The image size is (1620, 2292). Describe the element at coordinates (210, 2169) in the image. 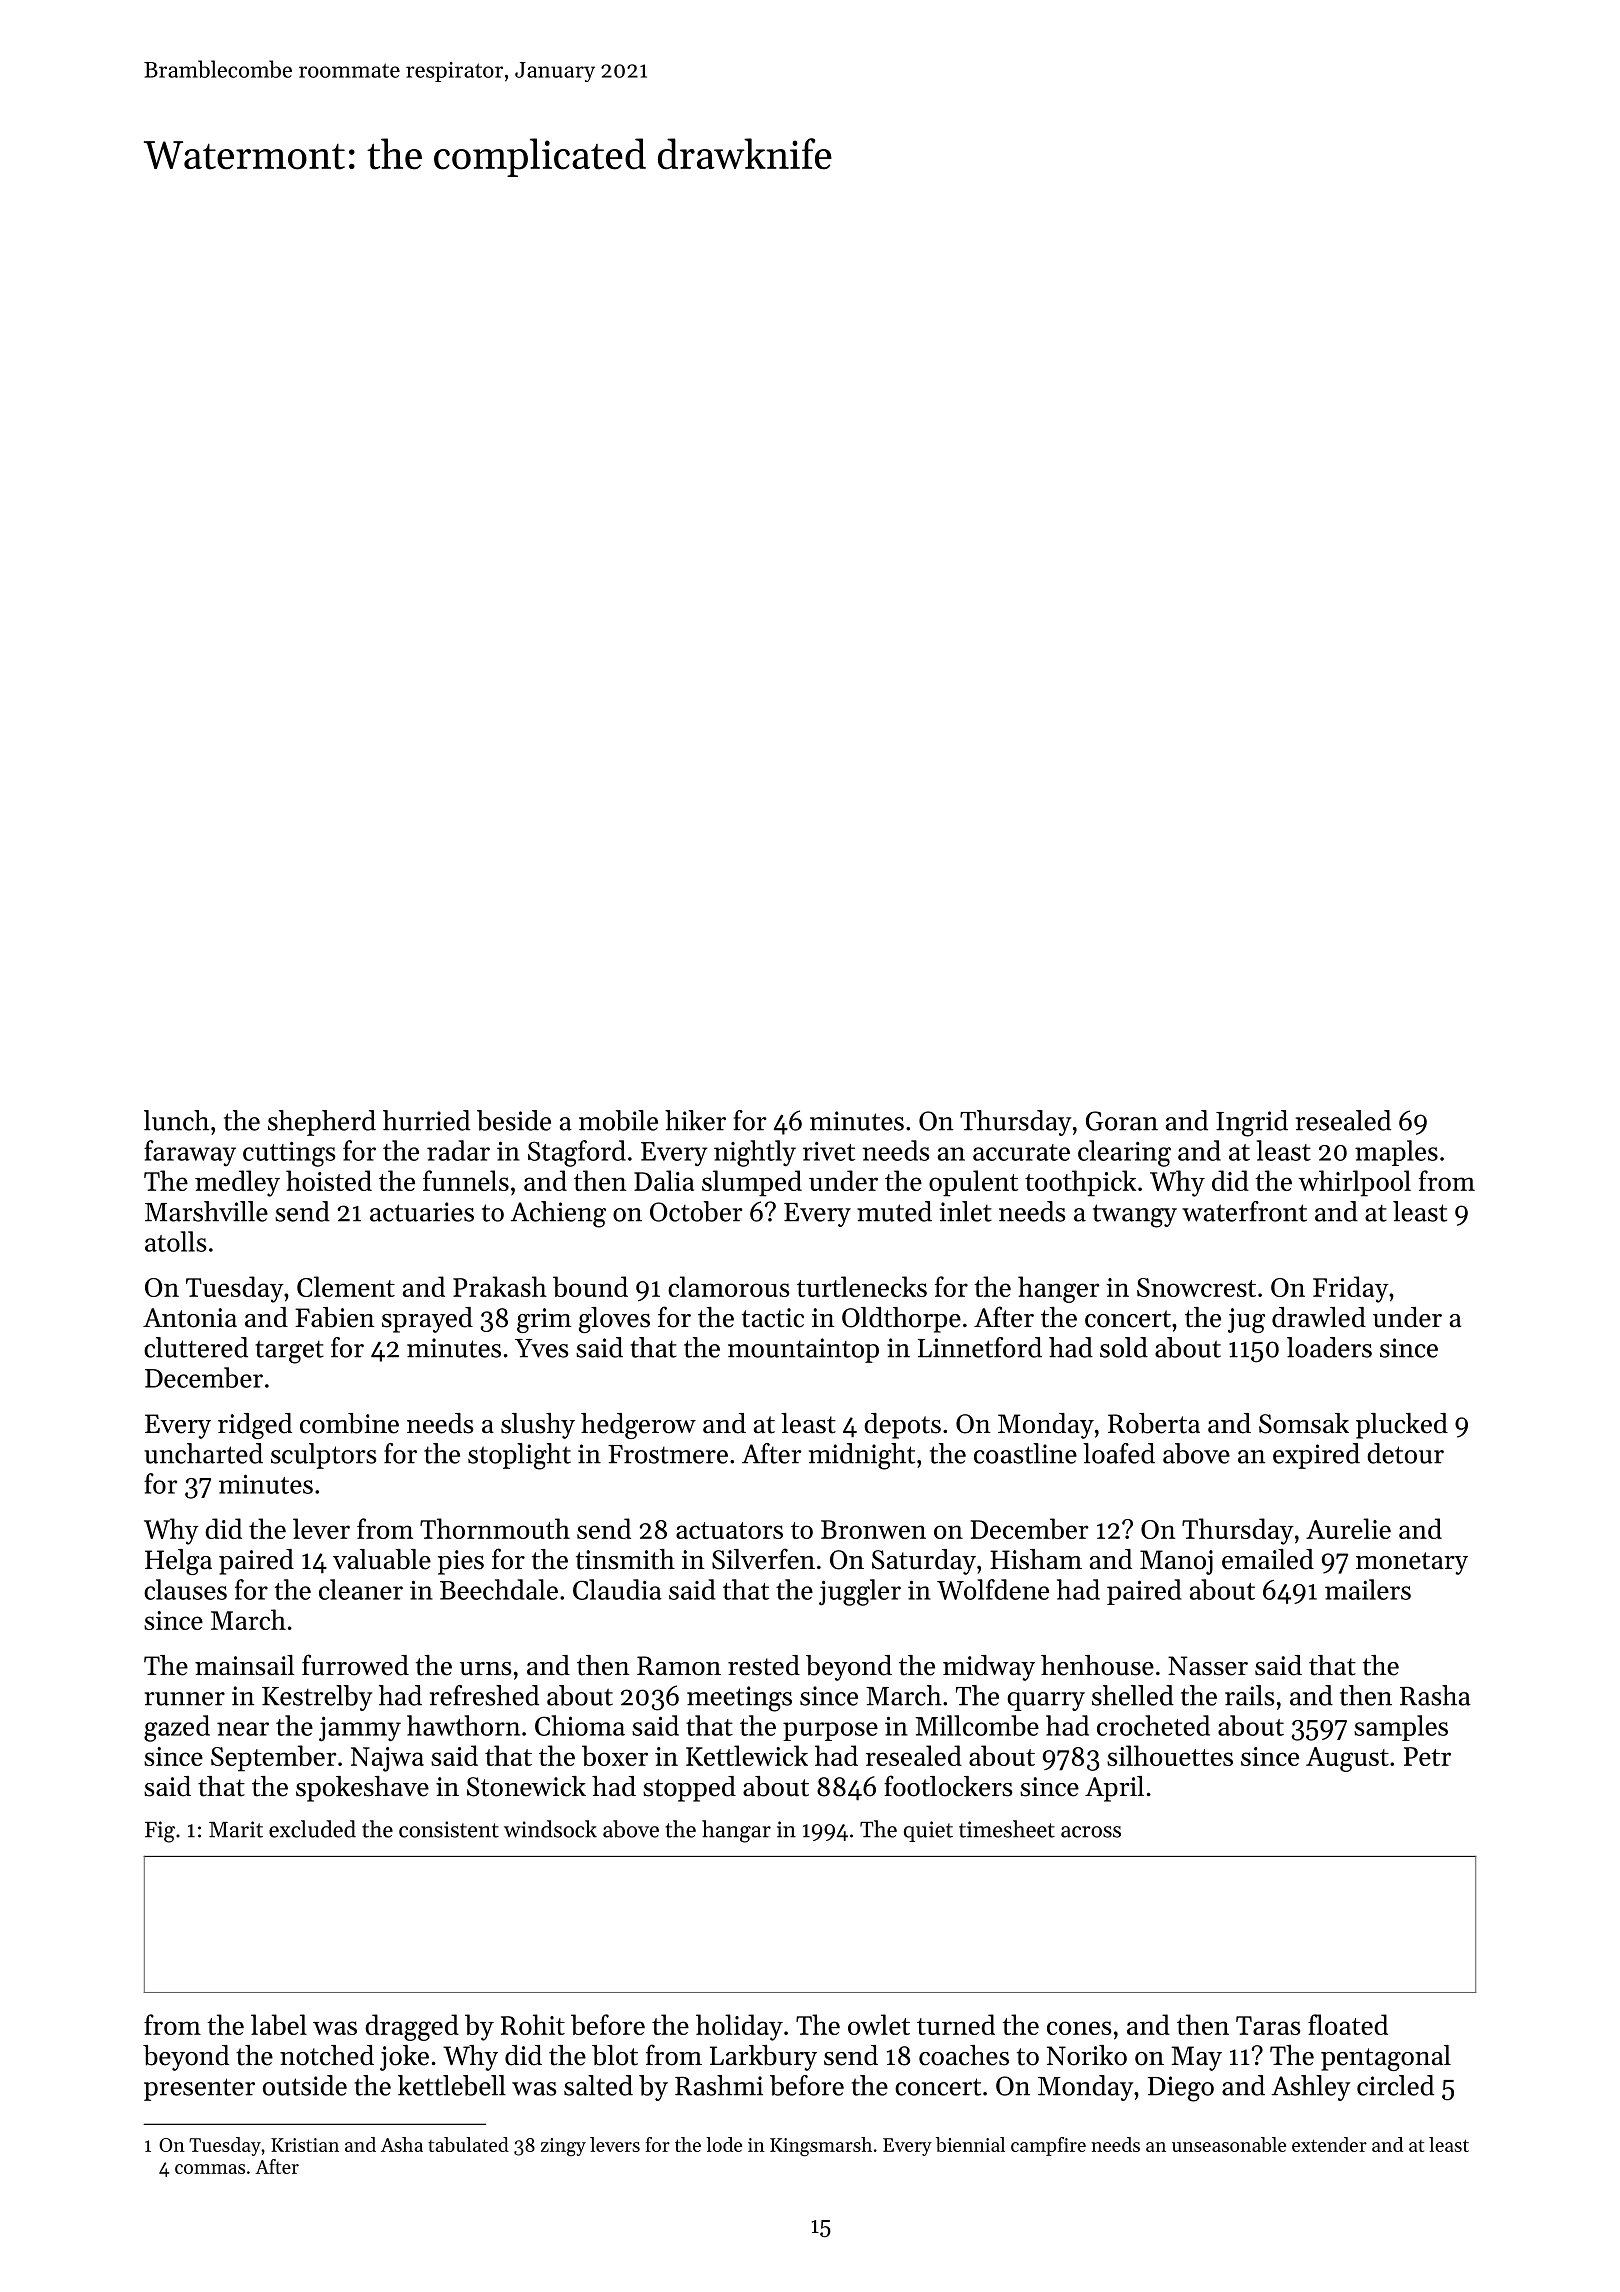

I see `commas` at that location.
